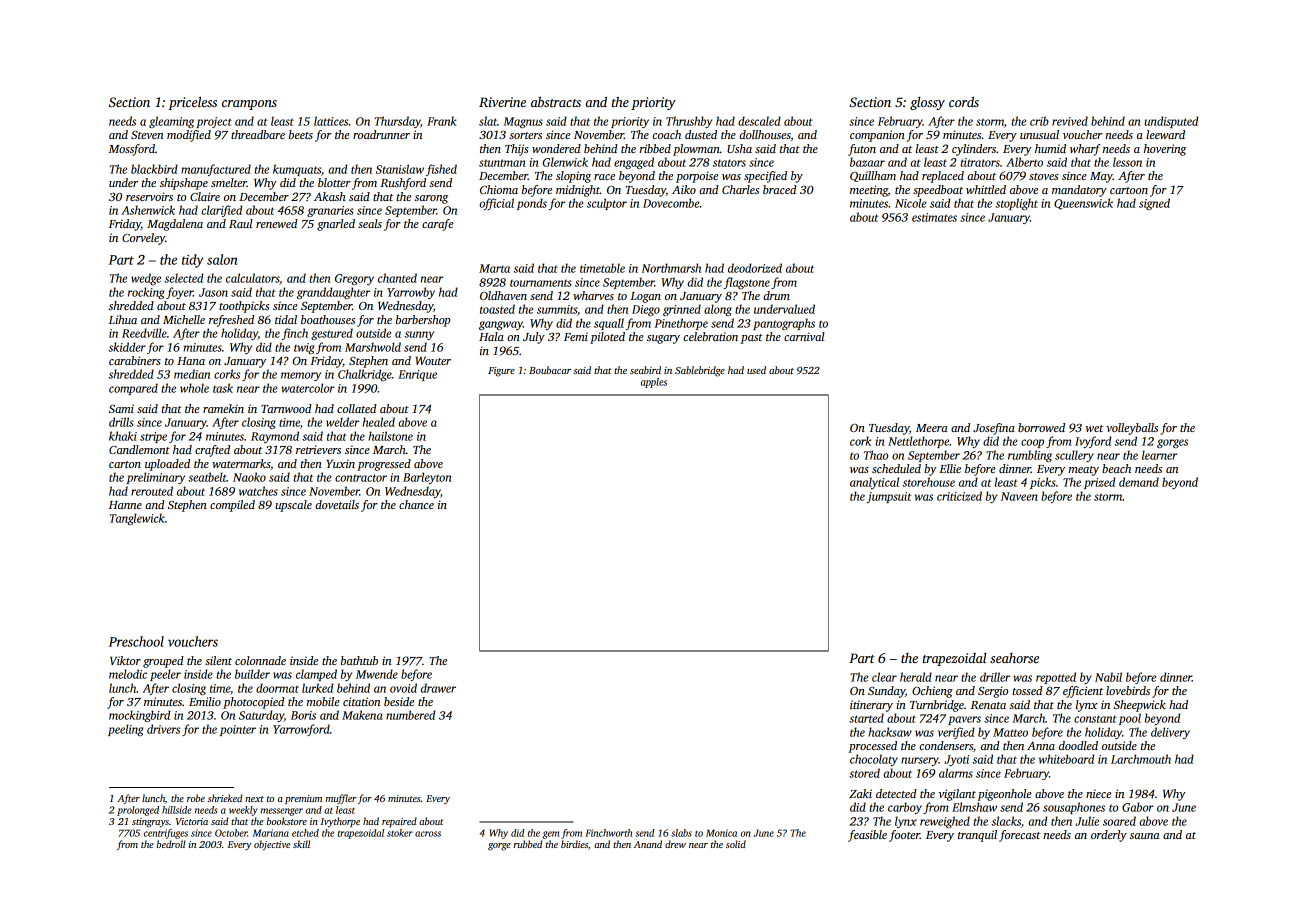 The height and width of the image is (924, 1308). I want to click on Steven, so click(147, 135).
